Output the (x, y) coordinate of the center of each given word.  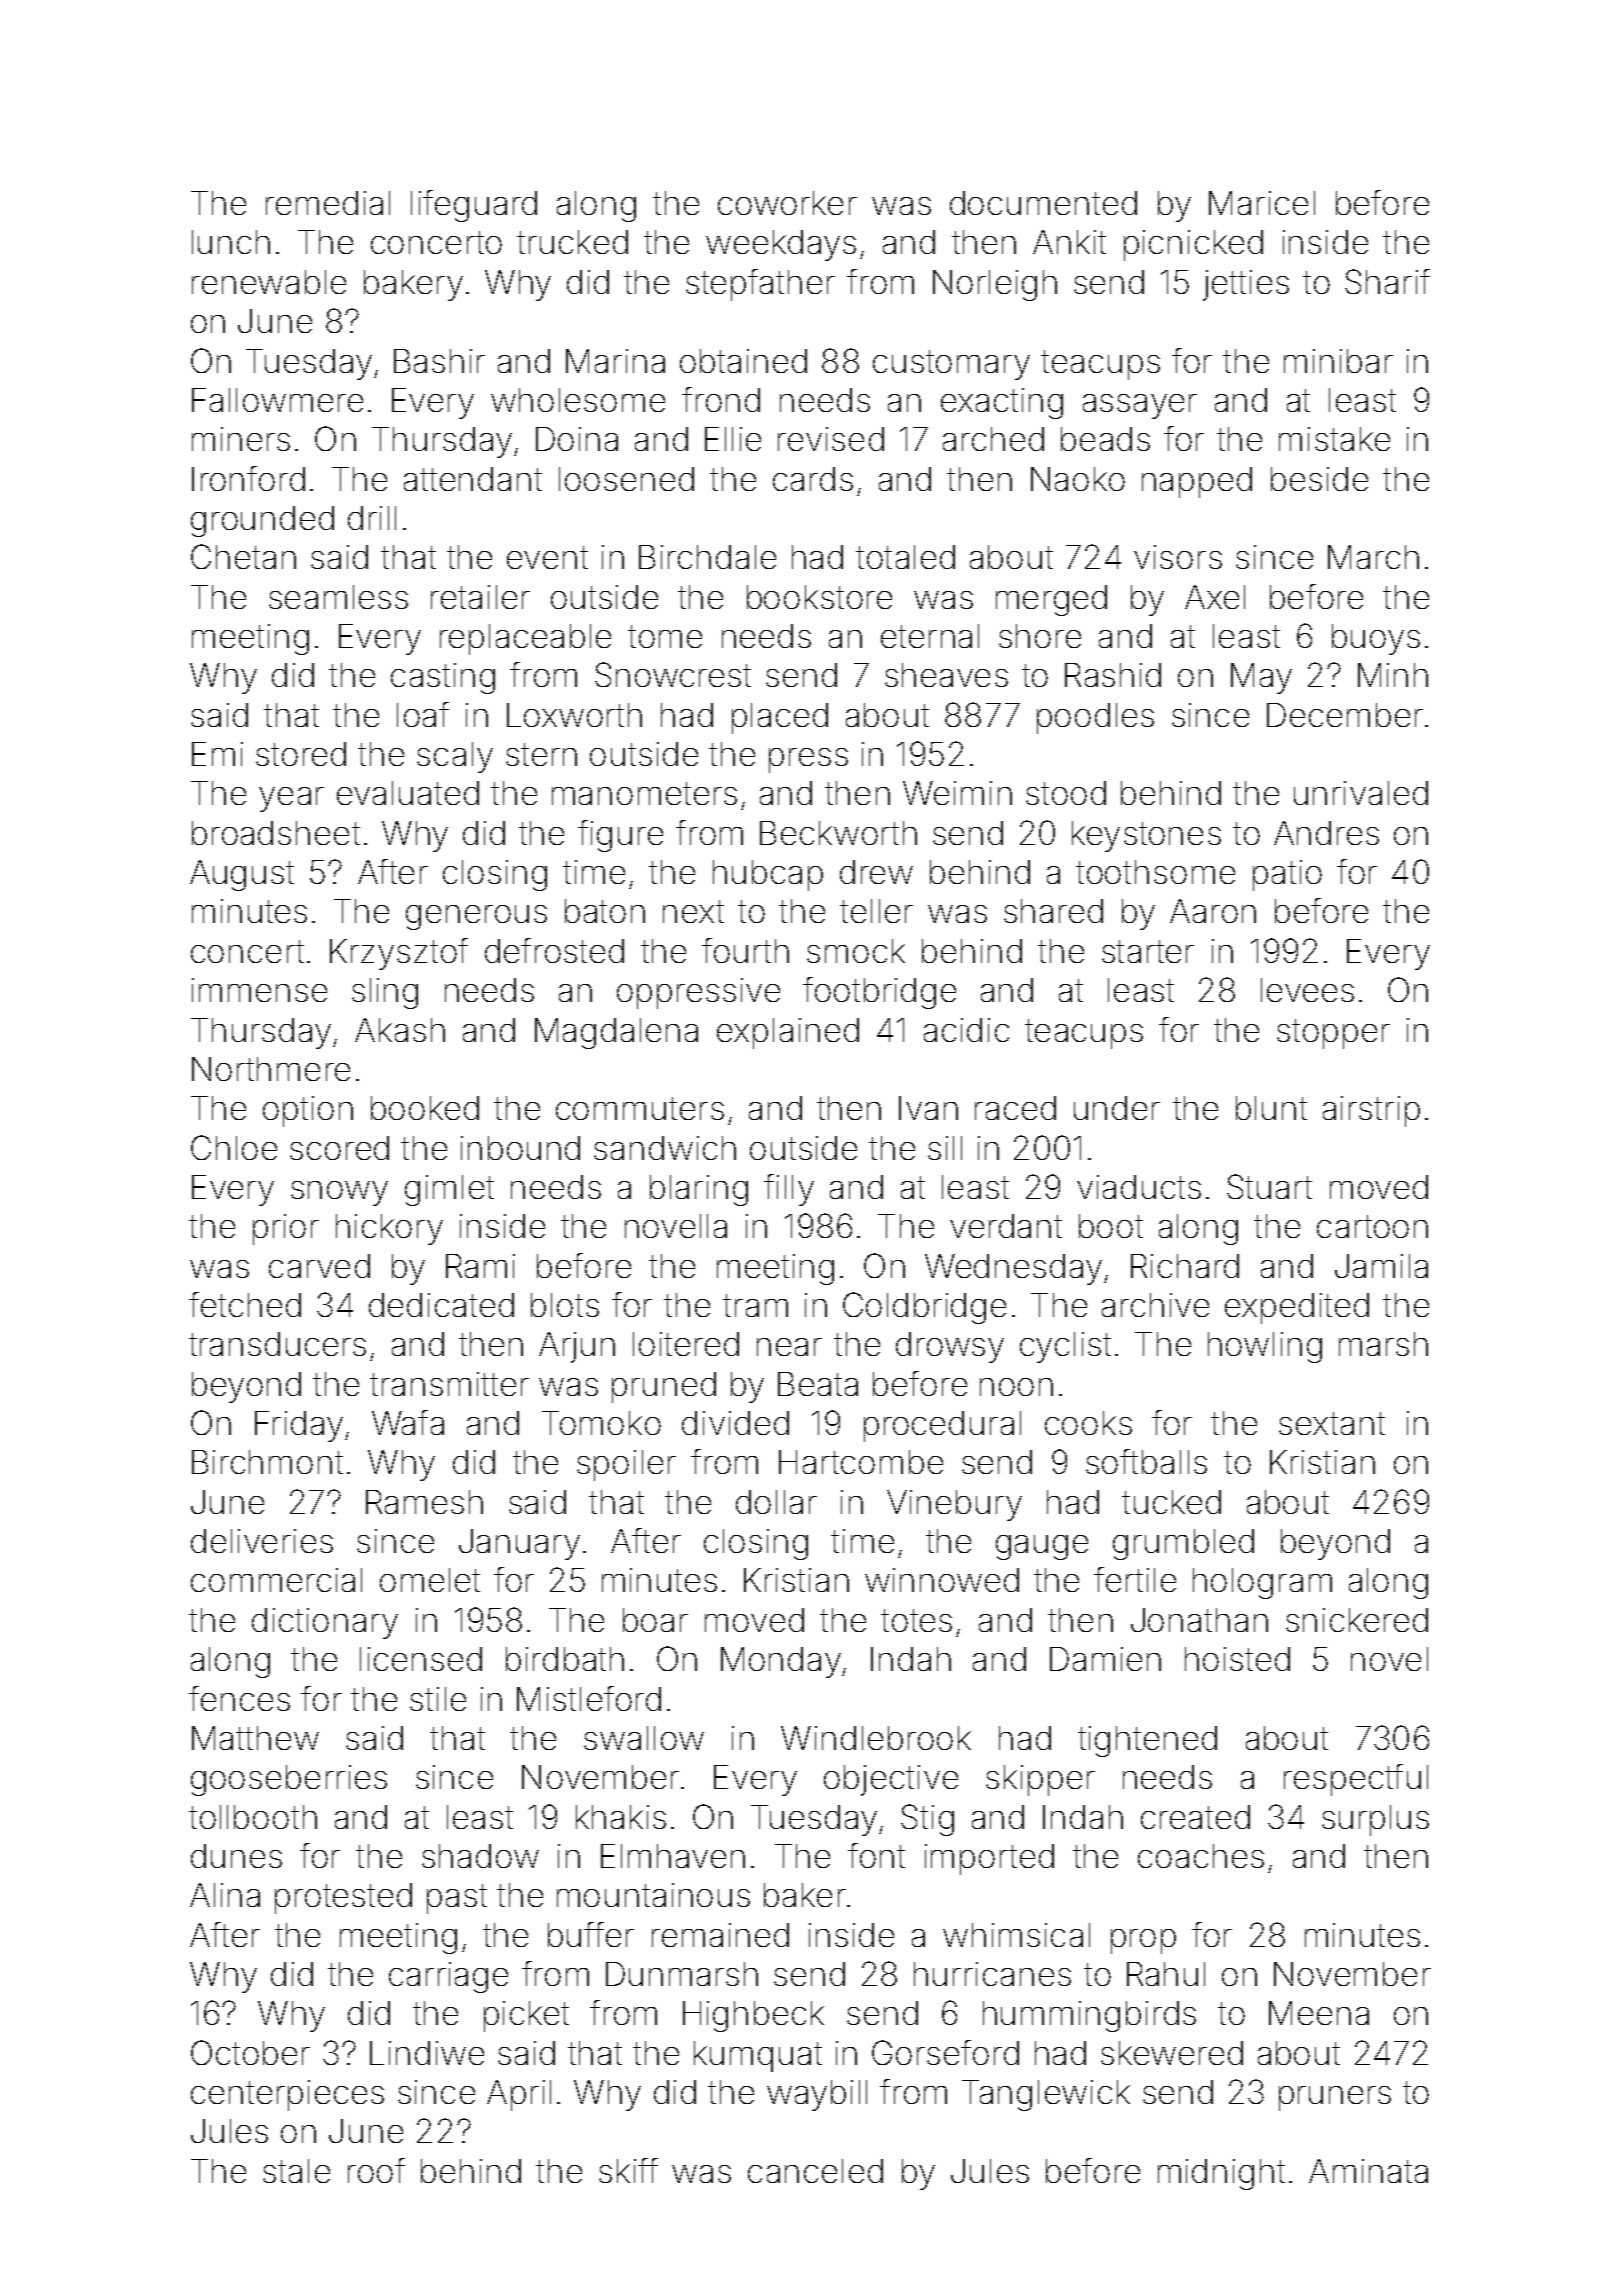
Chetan (243, 556)
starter (1148, 951)
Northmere (271, 1069)
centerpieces (287, 2095)
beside (1319, 479)
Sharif (1387, 281)
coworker (787, 203)
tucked (1171, 1502)
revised (831, 439)
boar (655, 1620)
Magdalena (616, 1033)
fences (239, 1698)
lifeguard (474, 206)
